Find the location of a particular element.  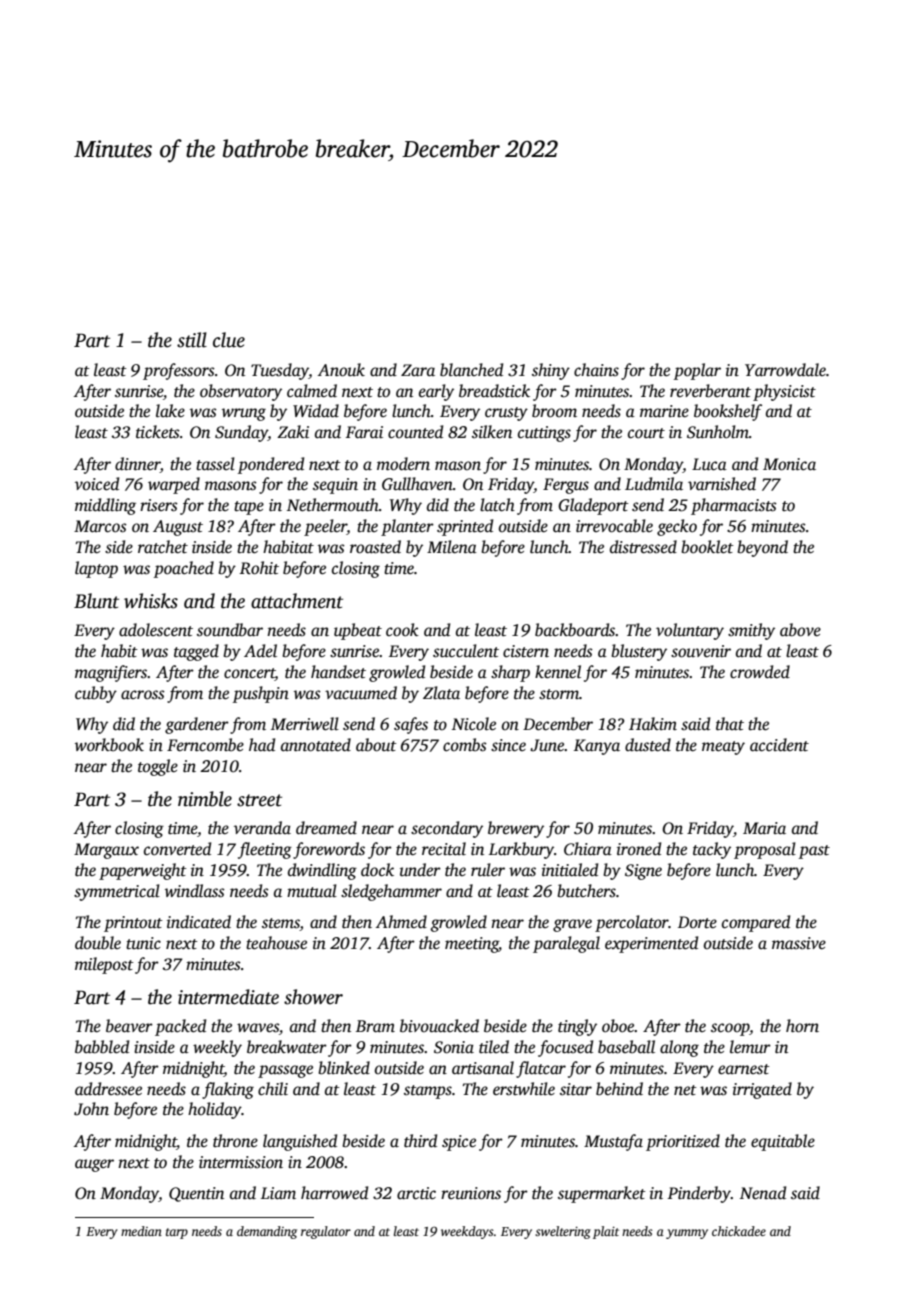

windlass is located at coordinates (195, 891).
